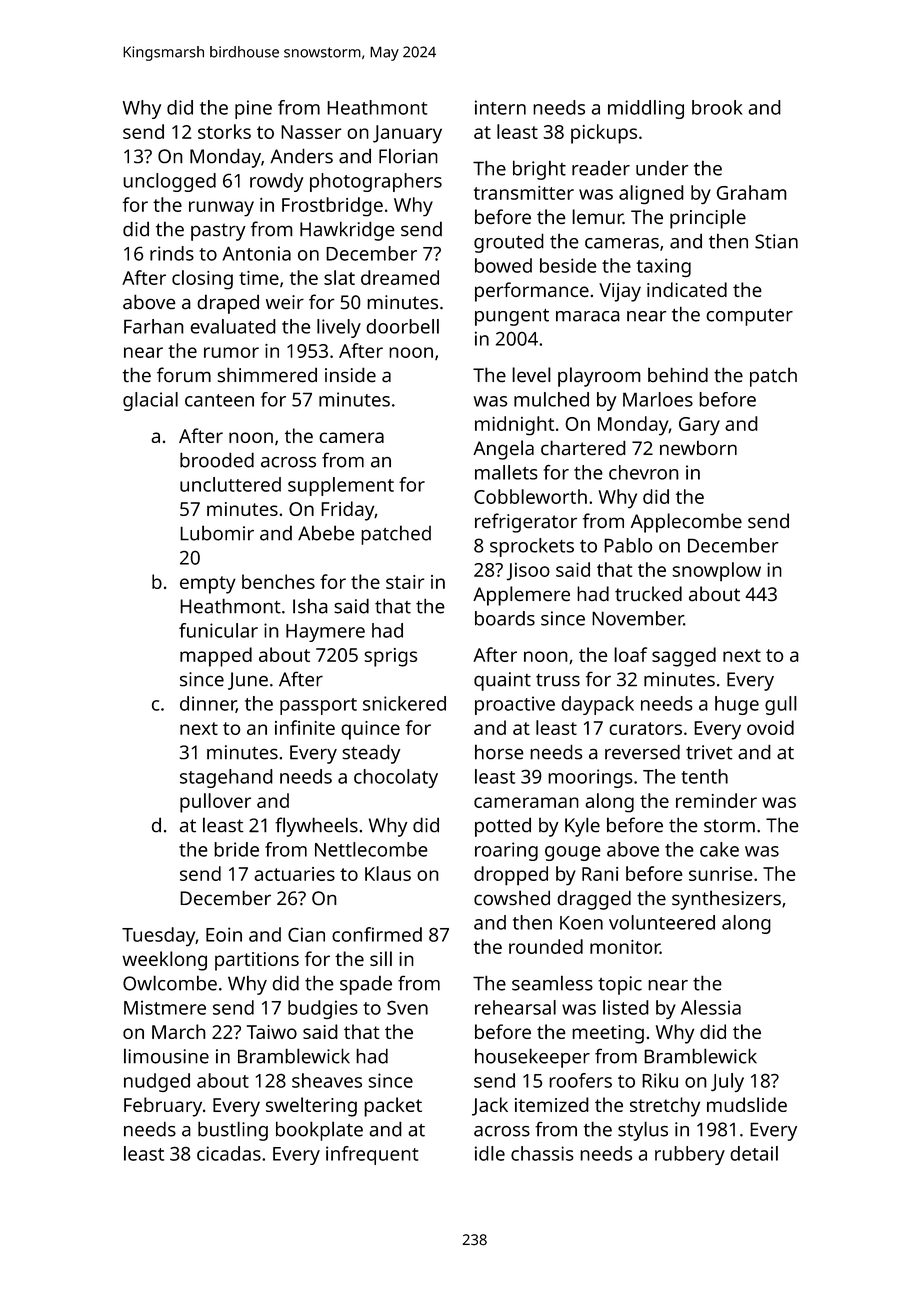 This document has width=924, height=1314. I want to click on Taiwo, so click(272, 1032).
